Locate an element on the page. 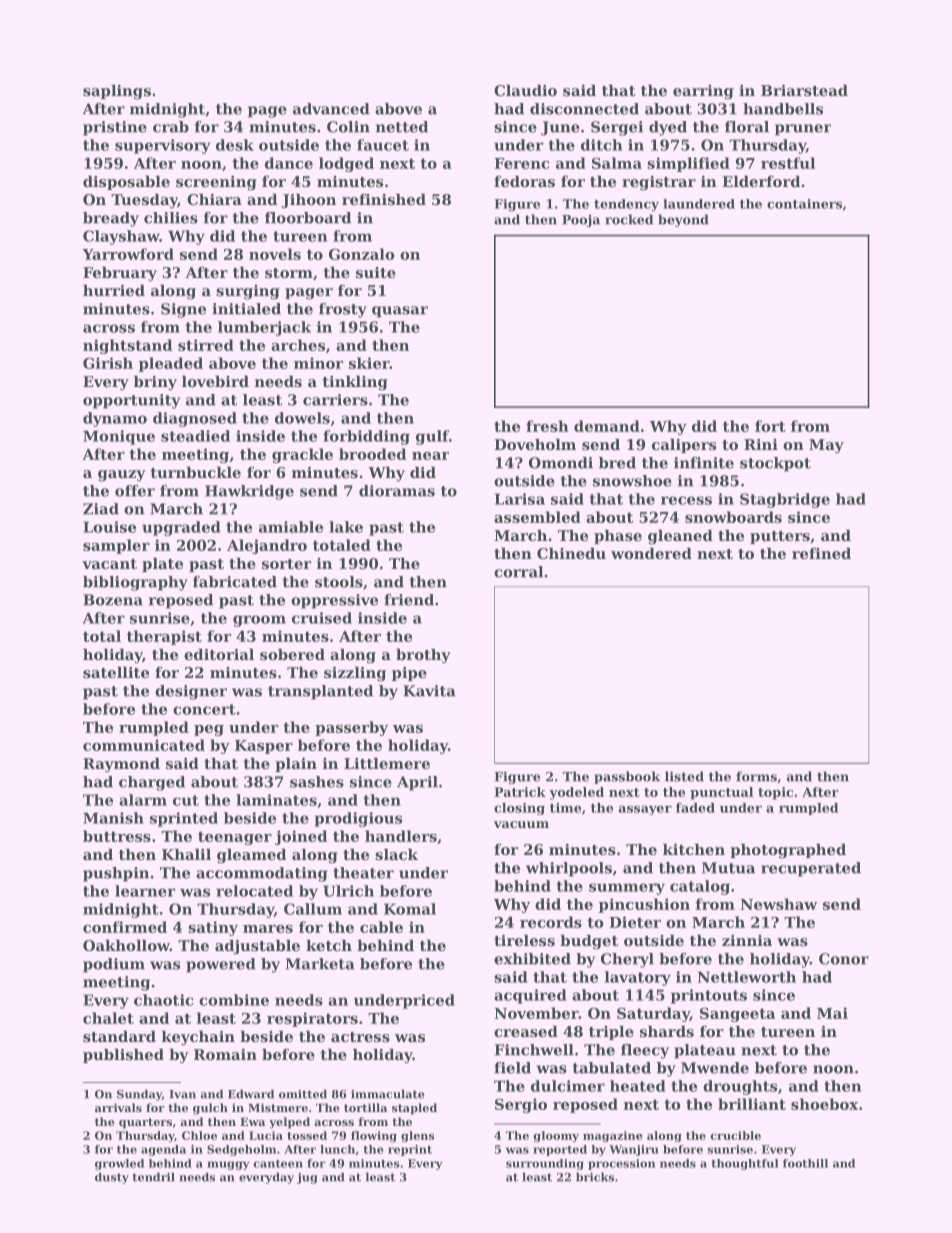 The height and width of the image is (1233, 952). saplings is located at coordinates (117, 92).
